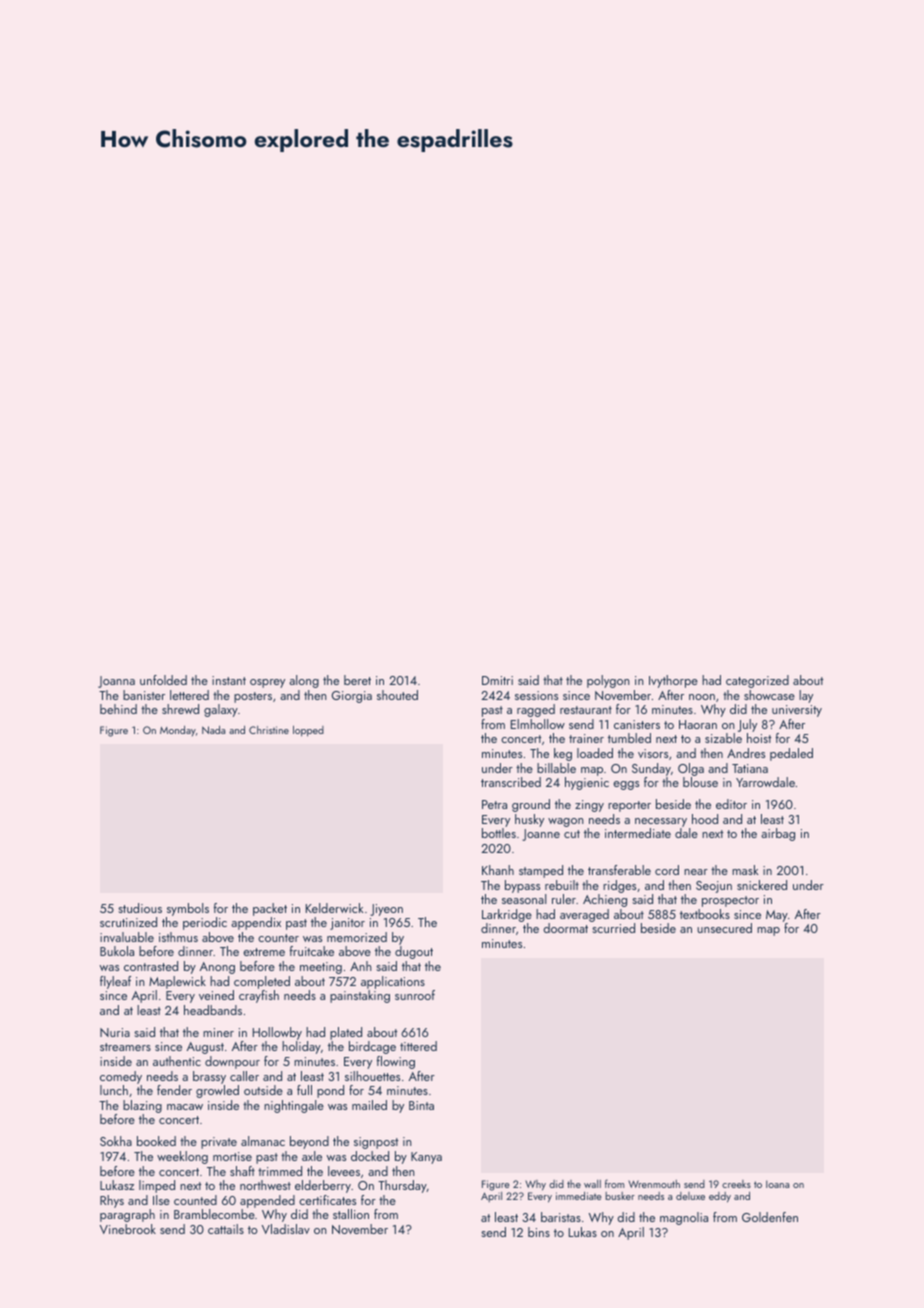 The height and width of the screenshot is (1308, 924). I want to click on baristas, so click(561, 1217).
